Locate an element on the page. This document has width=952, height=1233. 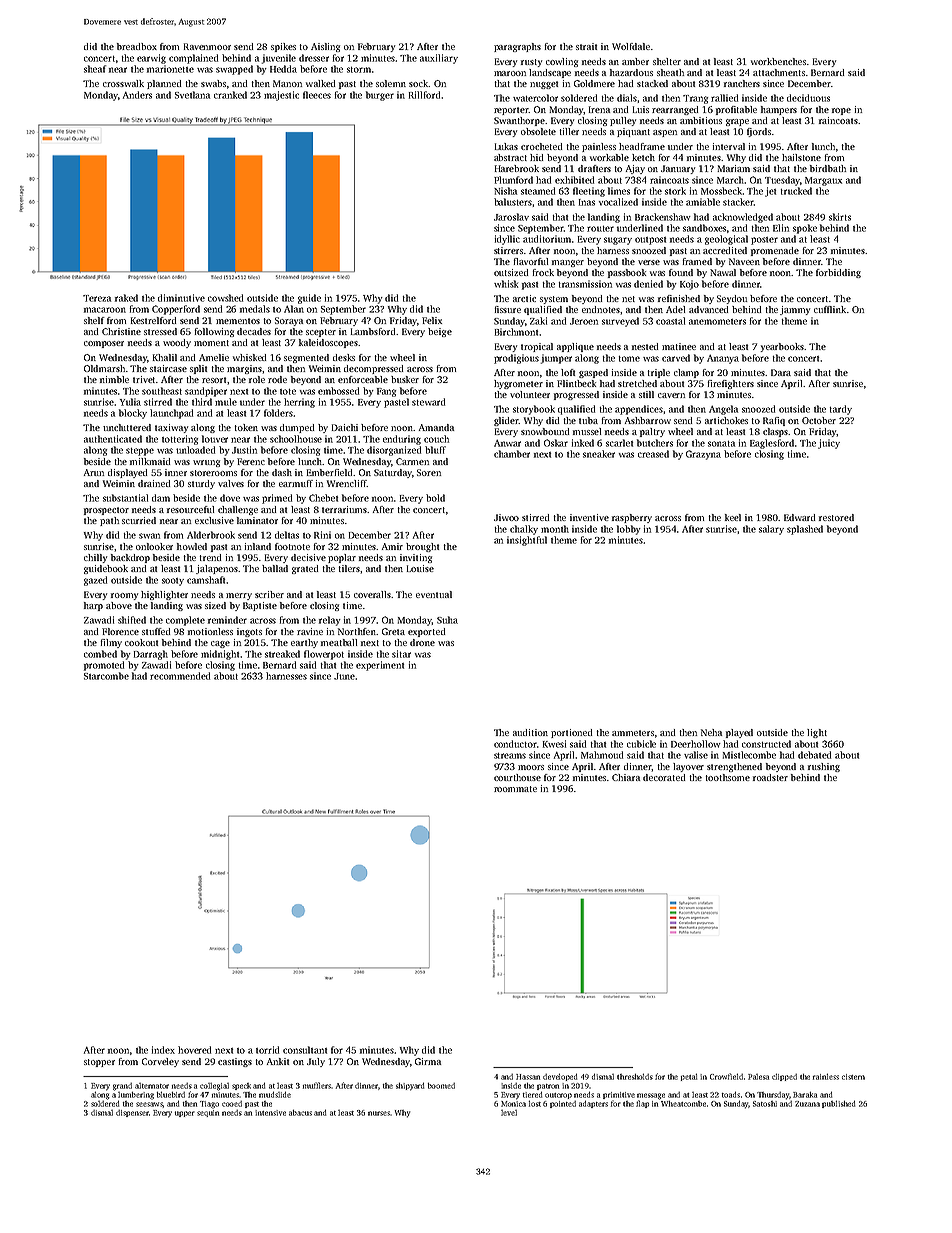
swabs is located at coordinates (213, 83).
